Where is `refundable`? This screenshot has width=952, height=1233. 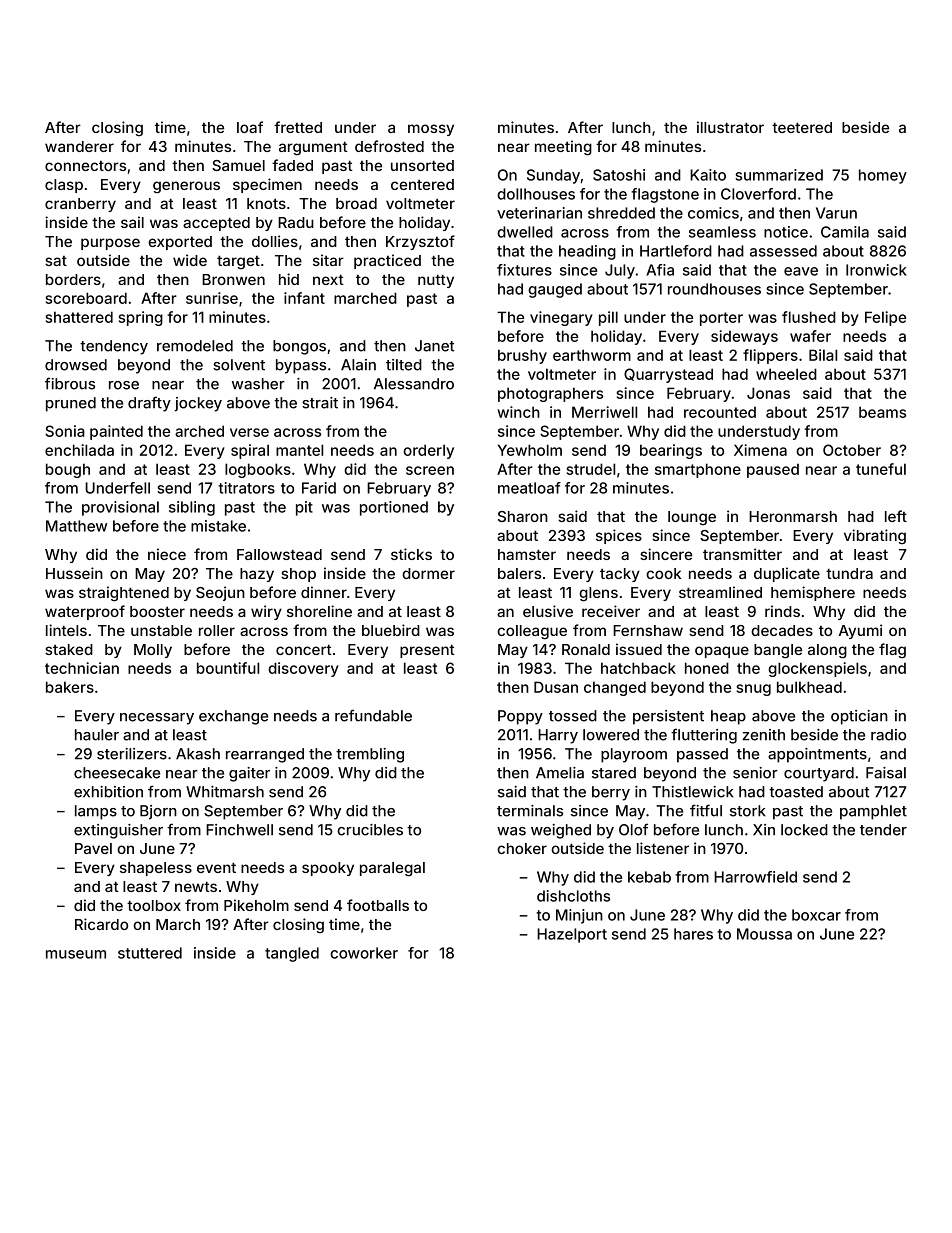
refundable is located at coordinates (373, 715).
